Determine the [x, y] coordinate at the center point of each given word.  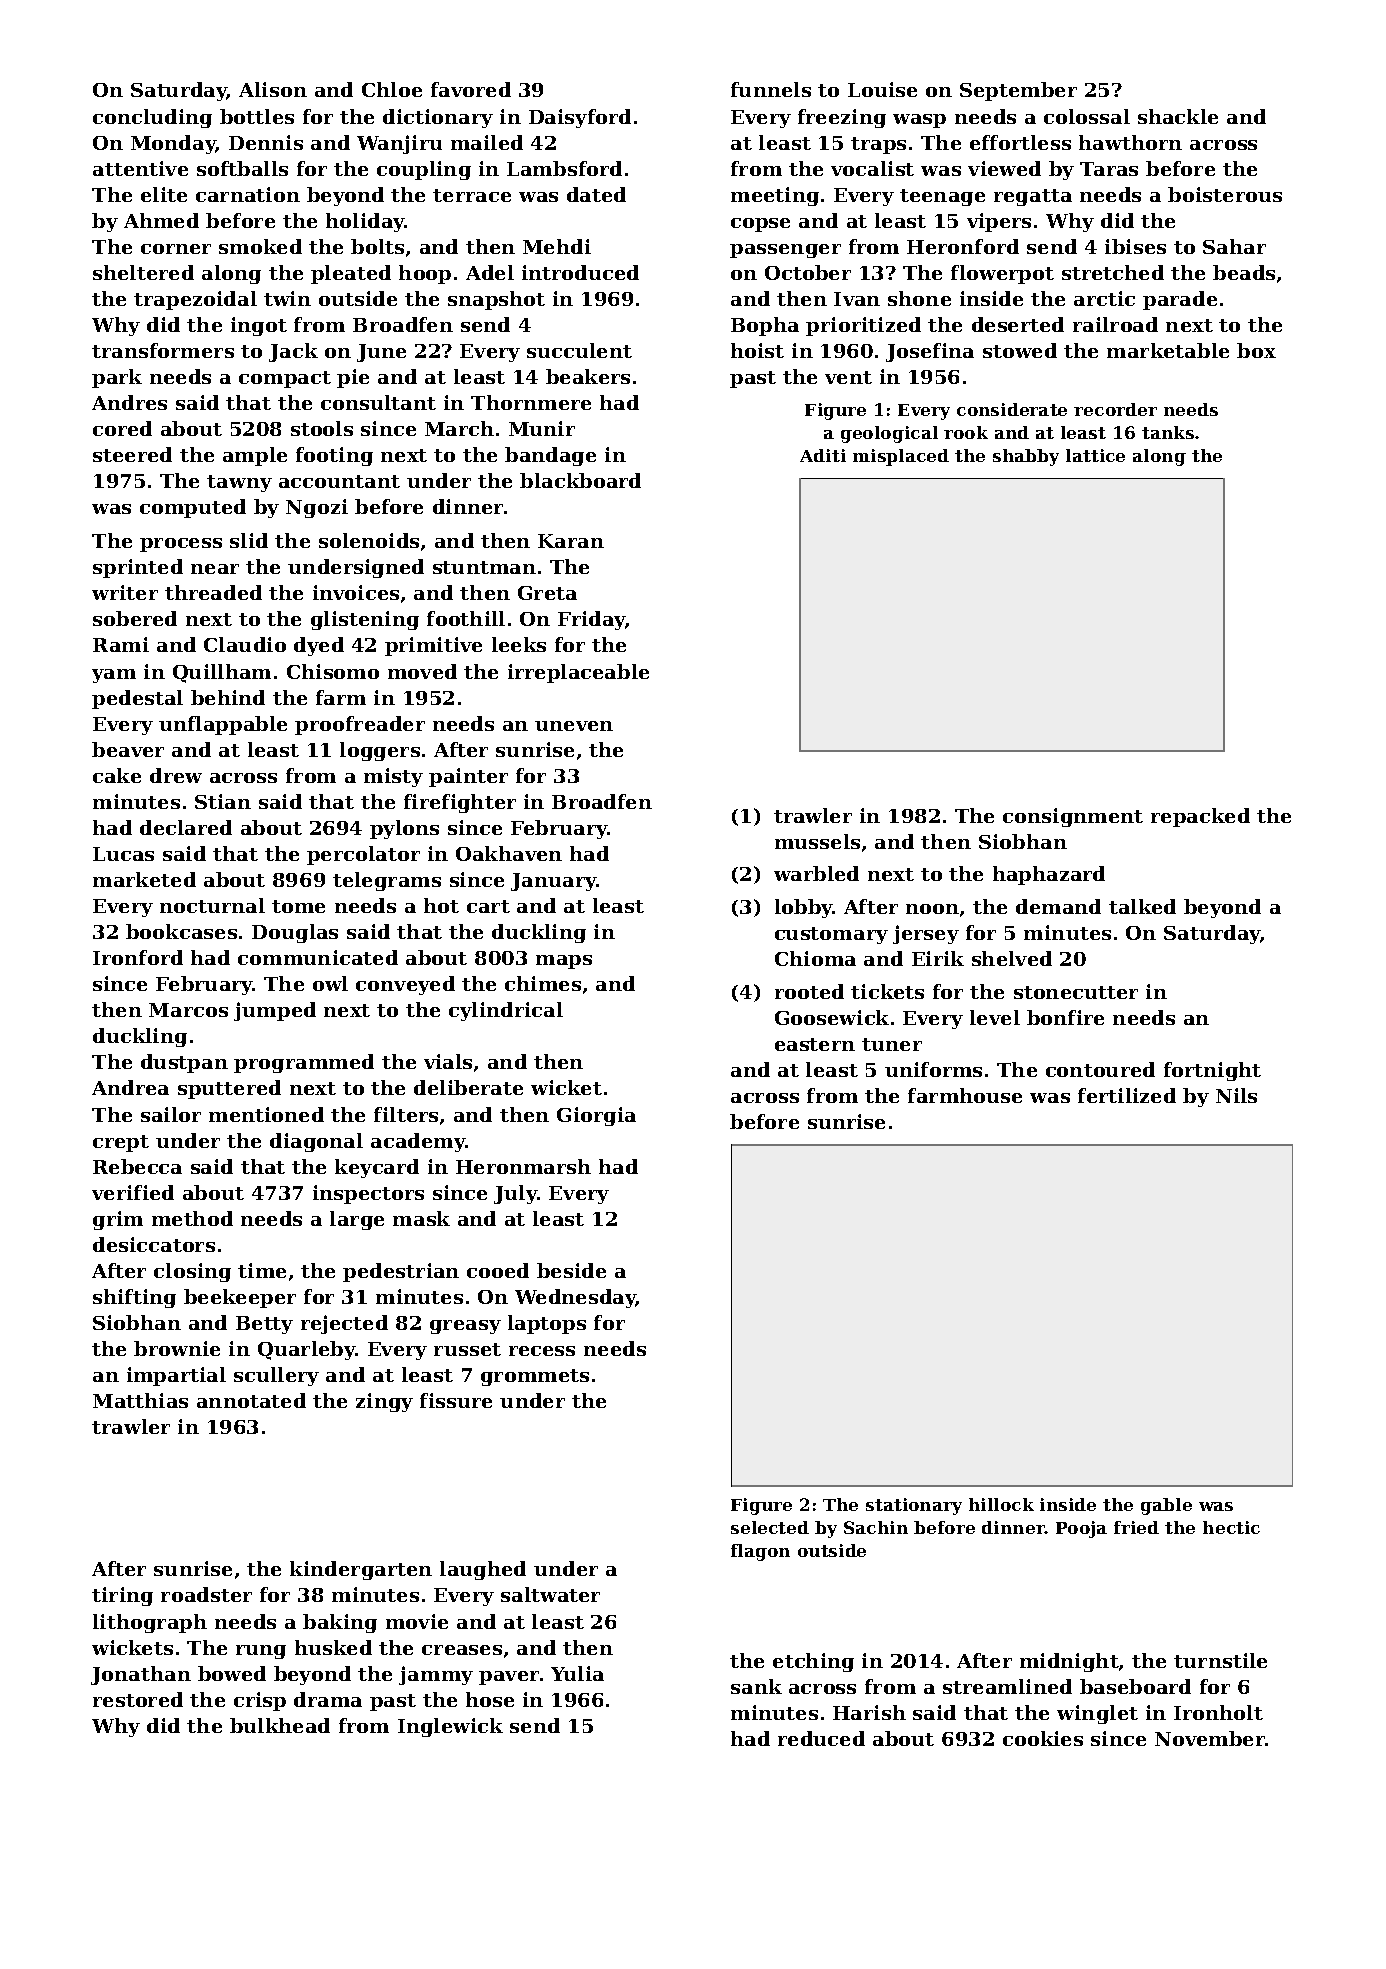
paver [509, 1678]
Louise [882, 89]
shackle [1178, 116]
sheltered [143, 272]
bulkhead [280, 1725]
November [1210, 1738]
